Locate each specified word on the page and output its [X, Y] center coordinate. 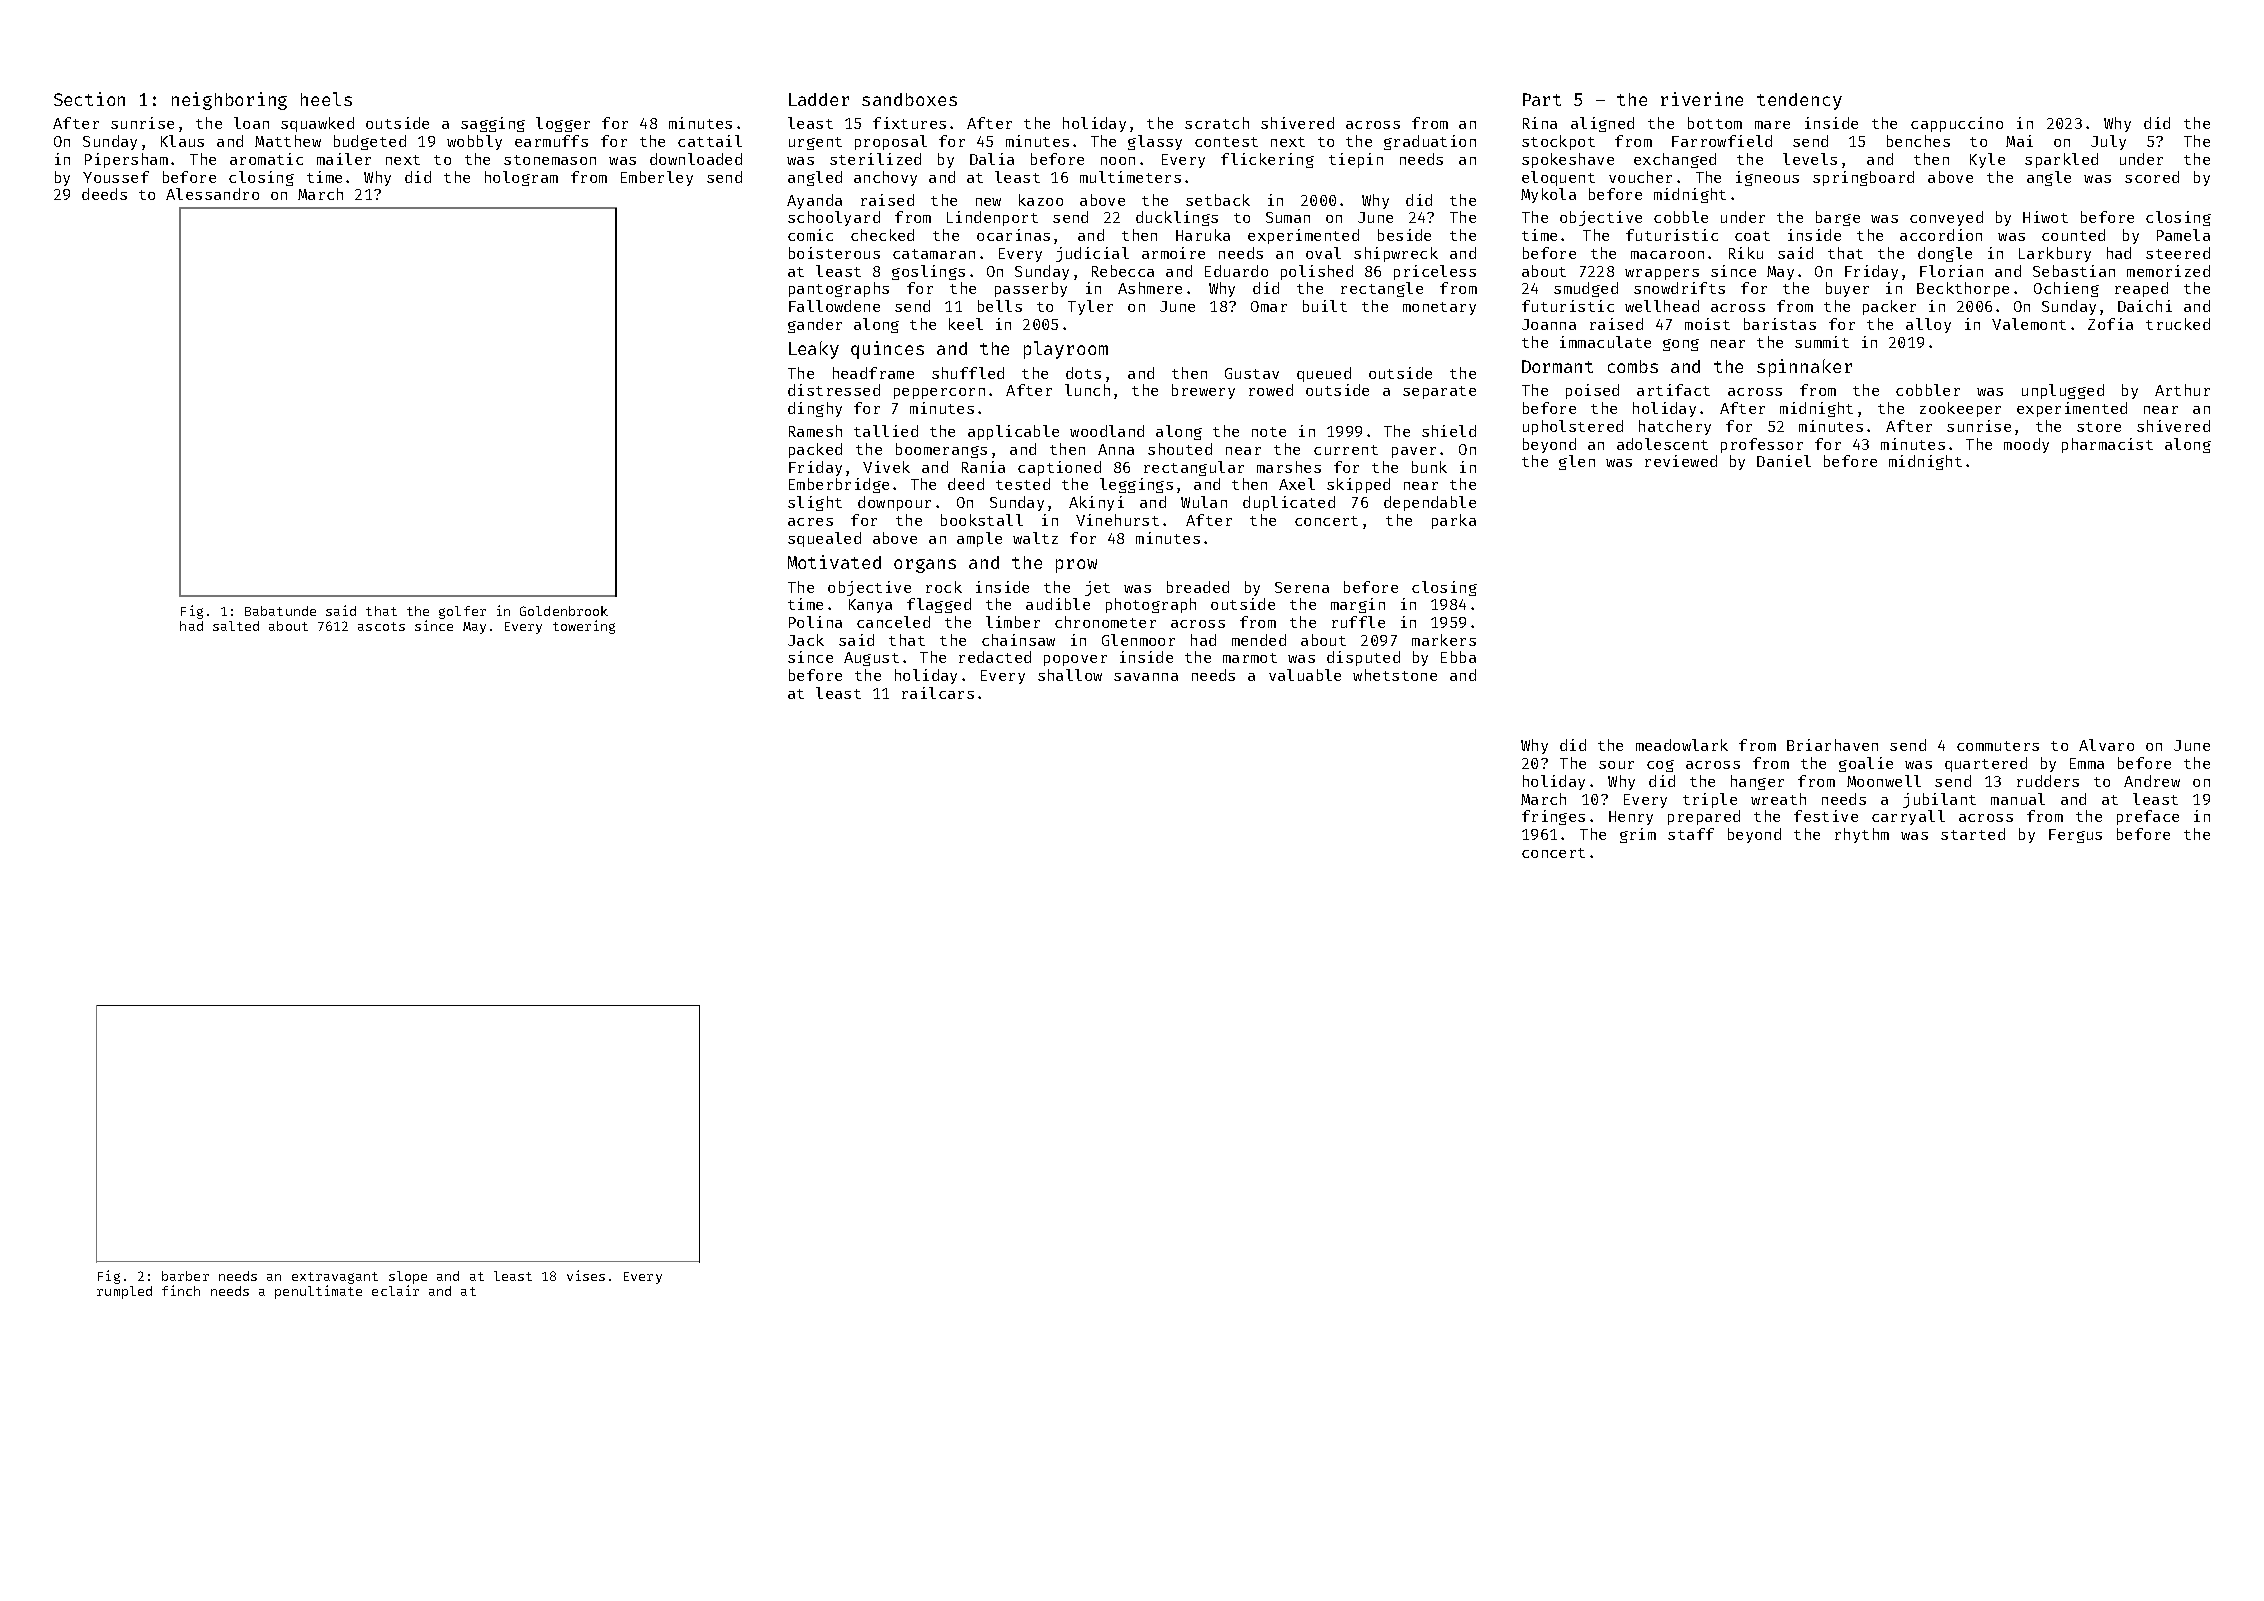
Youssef [116, 177]
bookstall [982, 520]
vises [586, 1275]
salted [236, 626]
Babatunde [280, 611]
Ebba [1458, 657]
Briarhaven [1832, 745]
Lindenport [992, 218]
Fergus [2075, 836]
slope [408, 1277]
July [2108, 142]
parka [1454, 521]
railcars [938, 693]
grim [1638, 835]
